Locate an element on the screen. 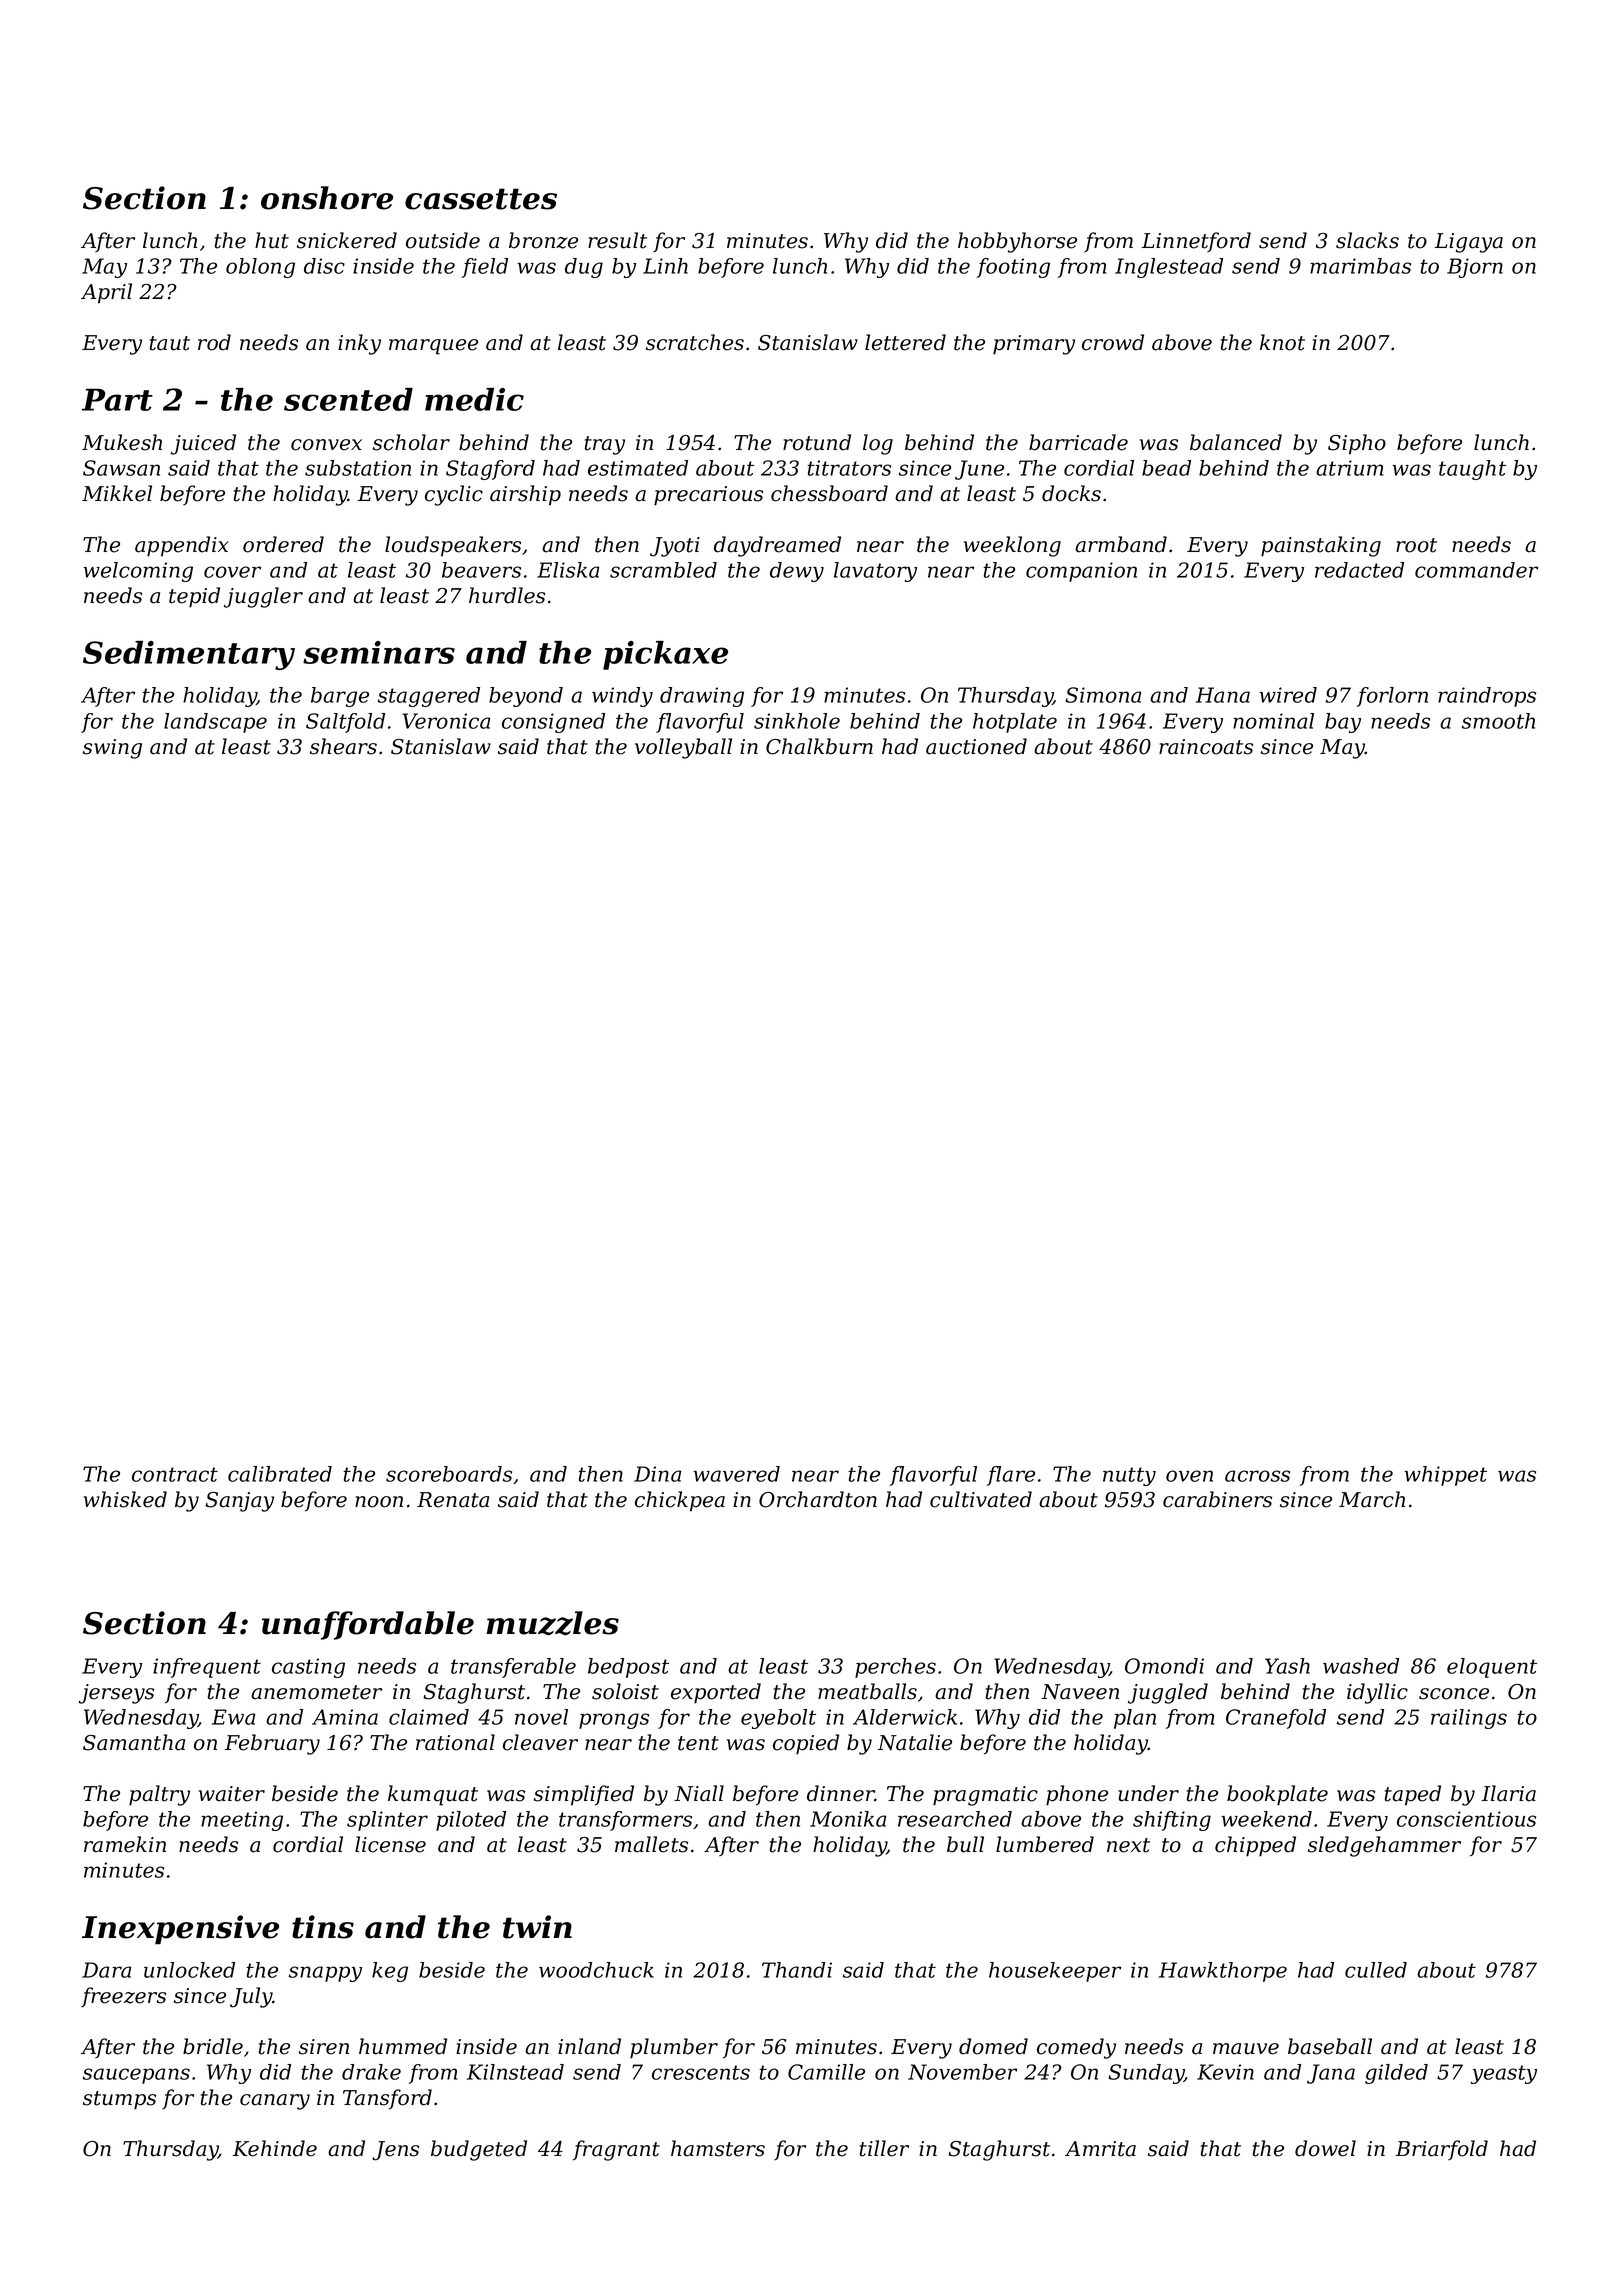  calibrated is located at coordinates (280, 1474).
